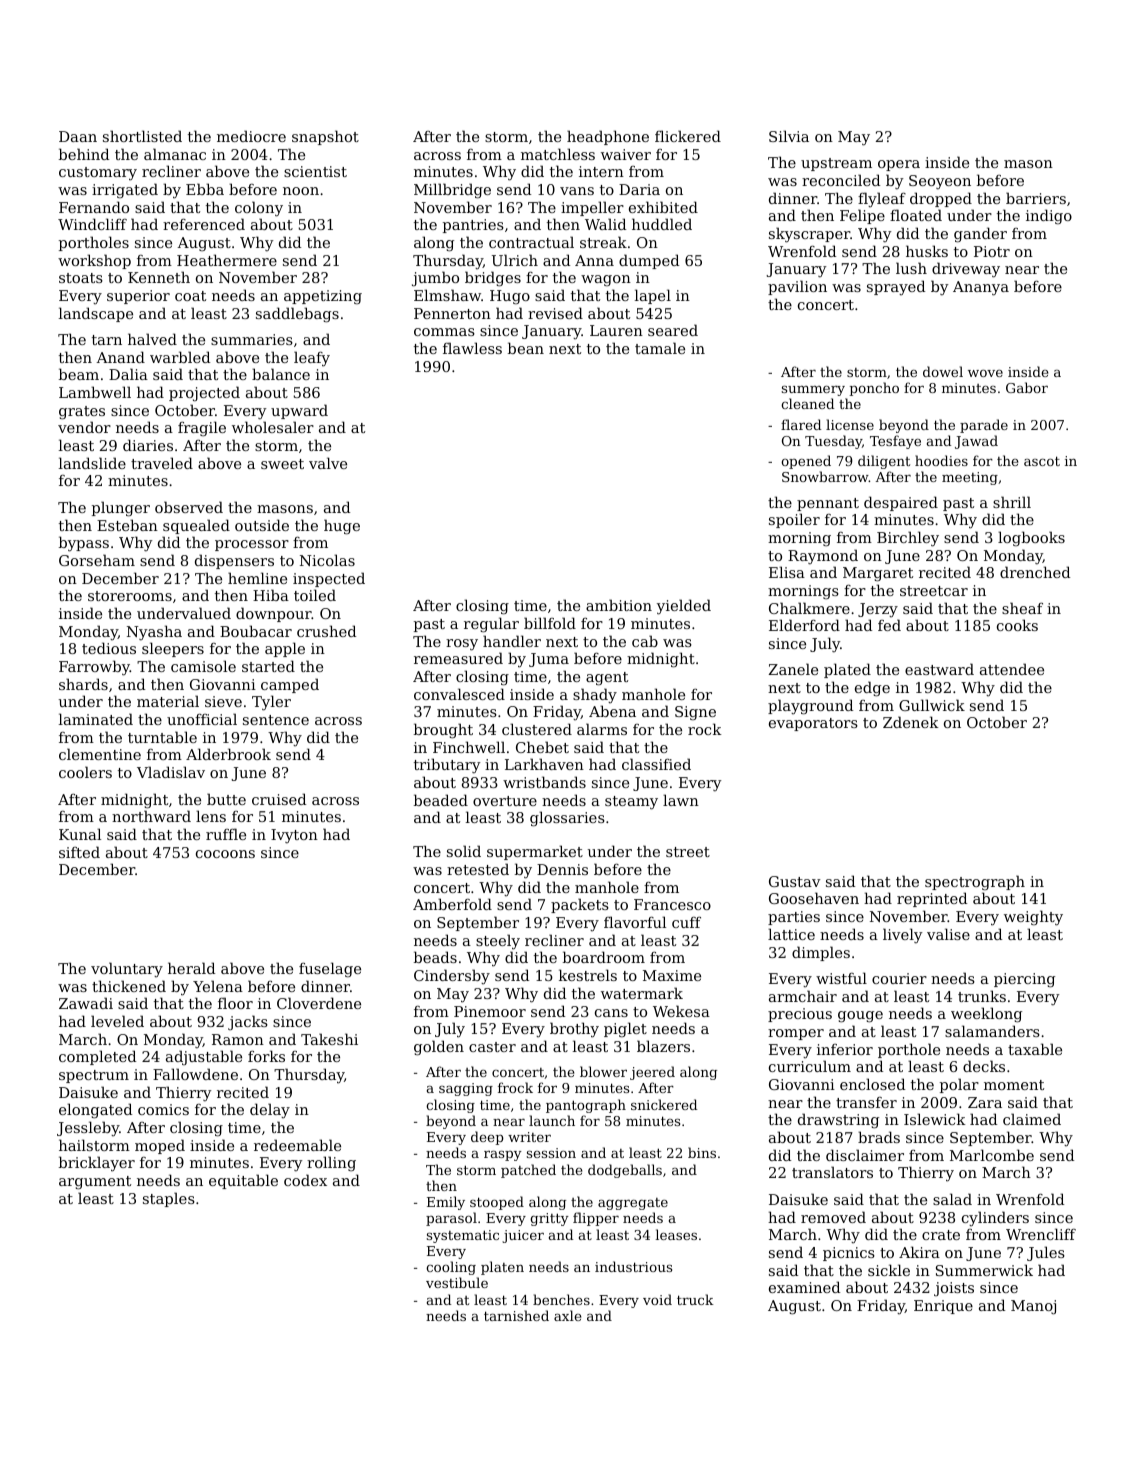  Describe the element at coordinates (173, 649) in the screenshot. I see `sleepers` at that location.
